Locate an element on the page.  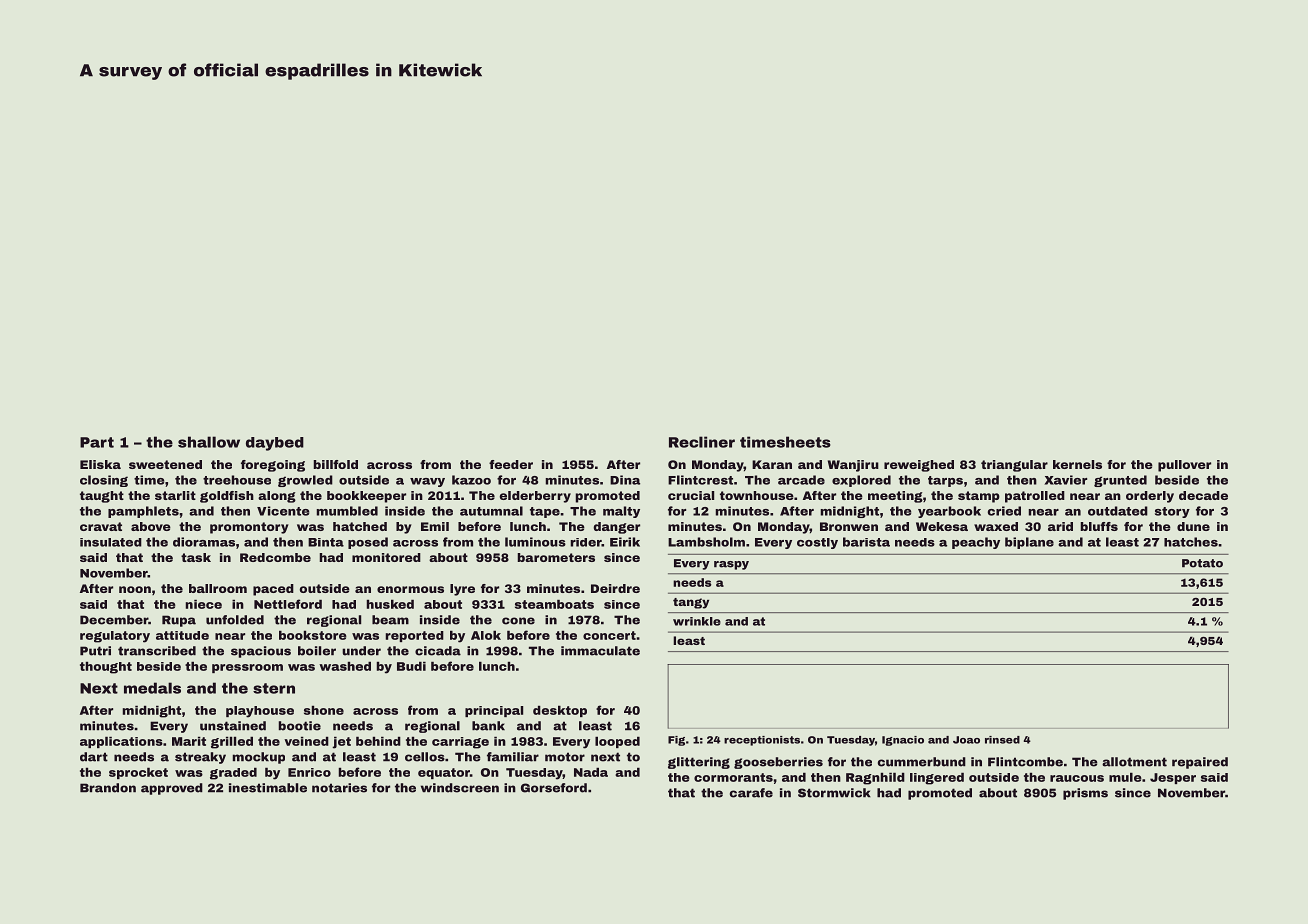
kernels is located at coordinates (1077, 464).
